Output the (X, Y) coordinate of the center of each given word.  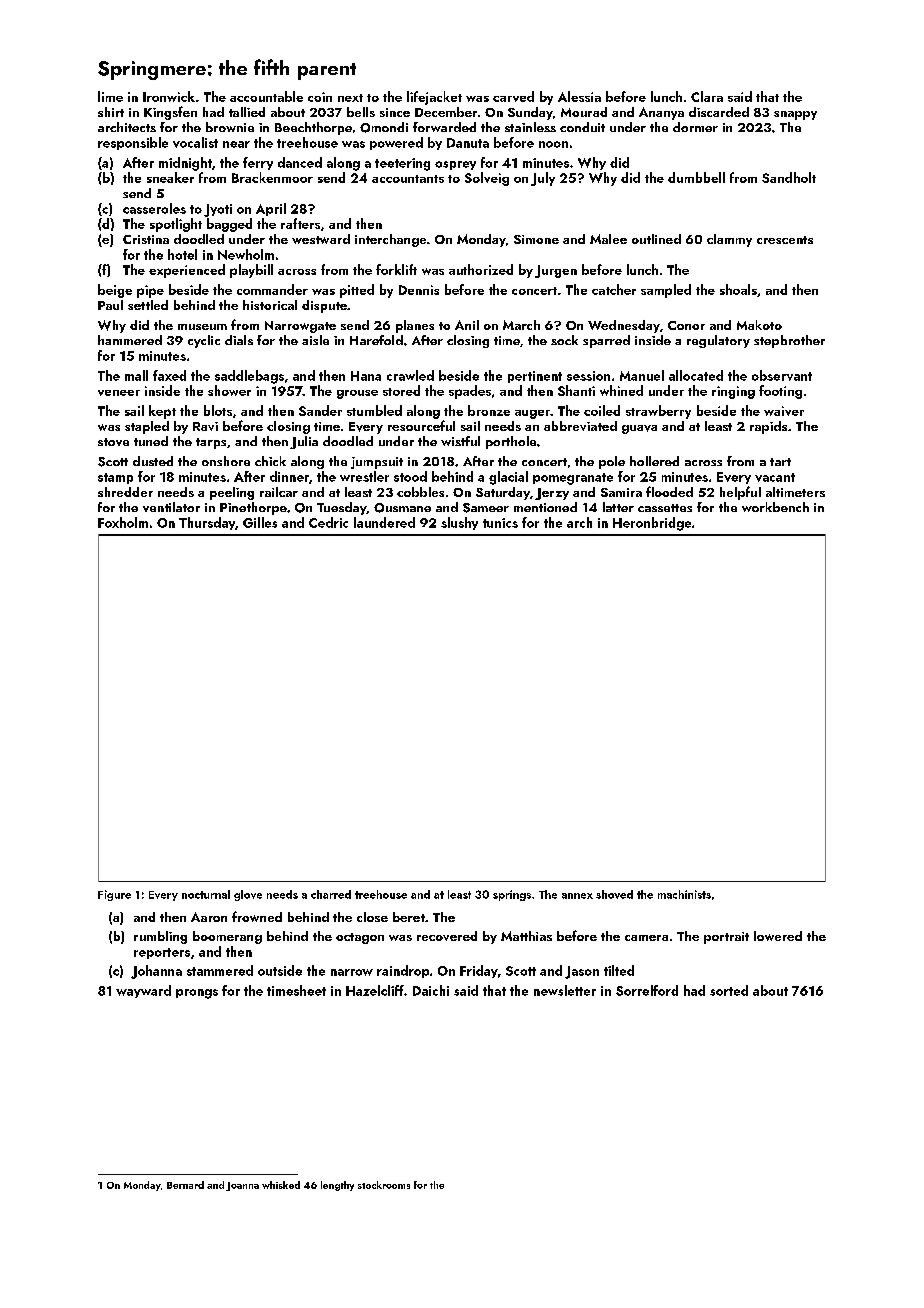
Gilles (260, 522)
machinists (684, 894)
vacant (775, 477)
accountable (266, 96)
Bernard (185, 1185)
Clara (707, 96)
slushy (459, 523)
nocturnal (206, 894)
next (350, 98)
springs (512, 895)
